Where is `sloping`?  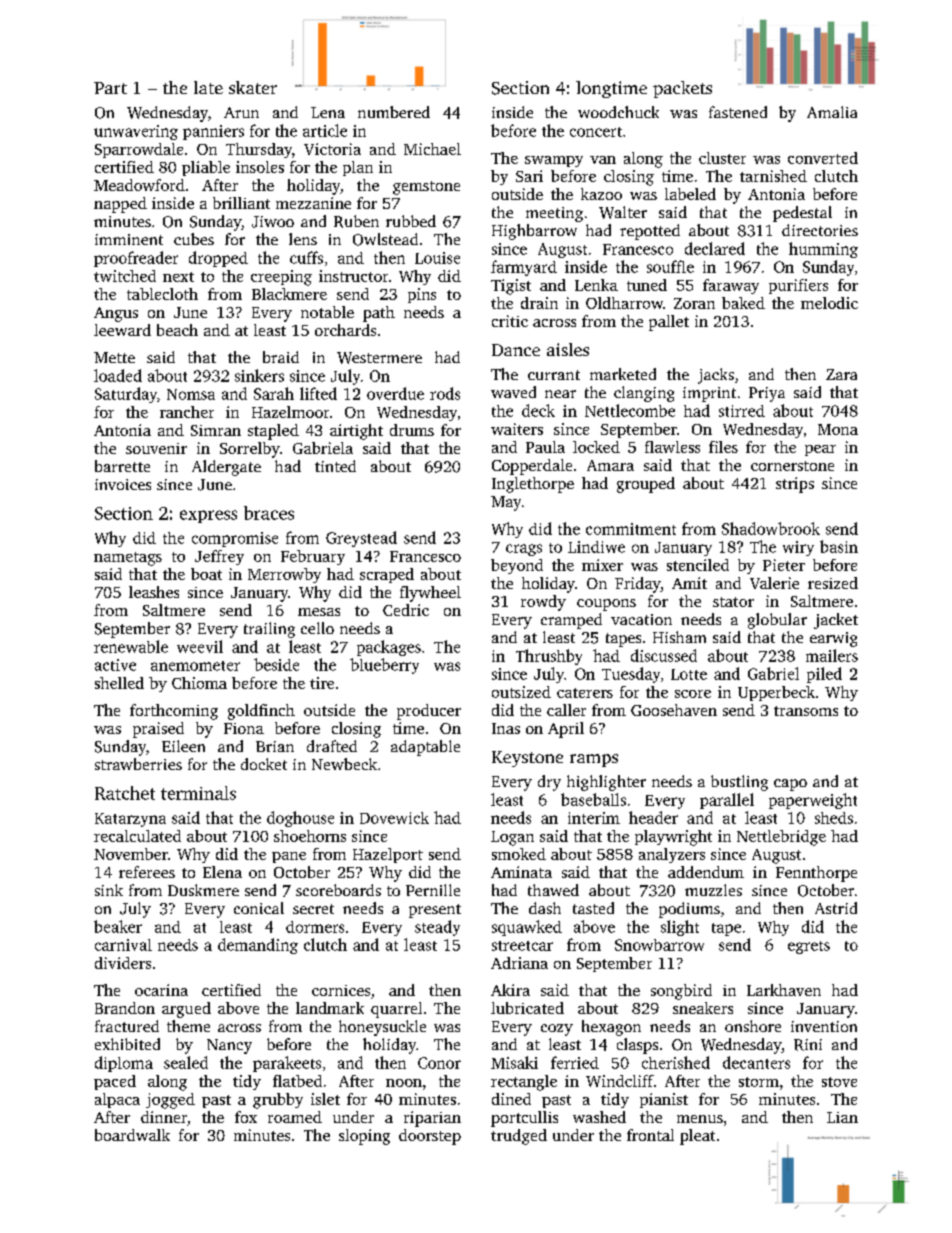 sloping is located at coordinates (364, 1137).
